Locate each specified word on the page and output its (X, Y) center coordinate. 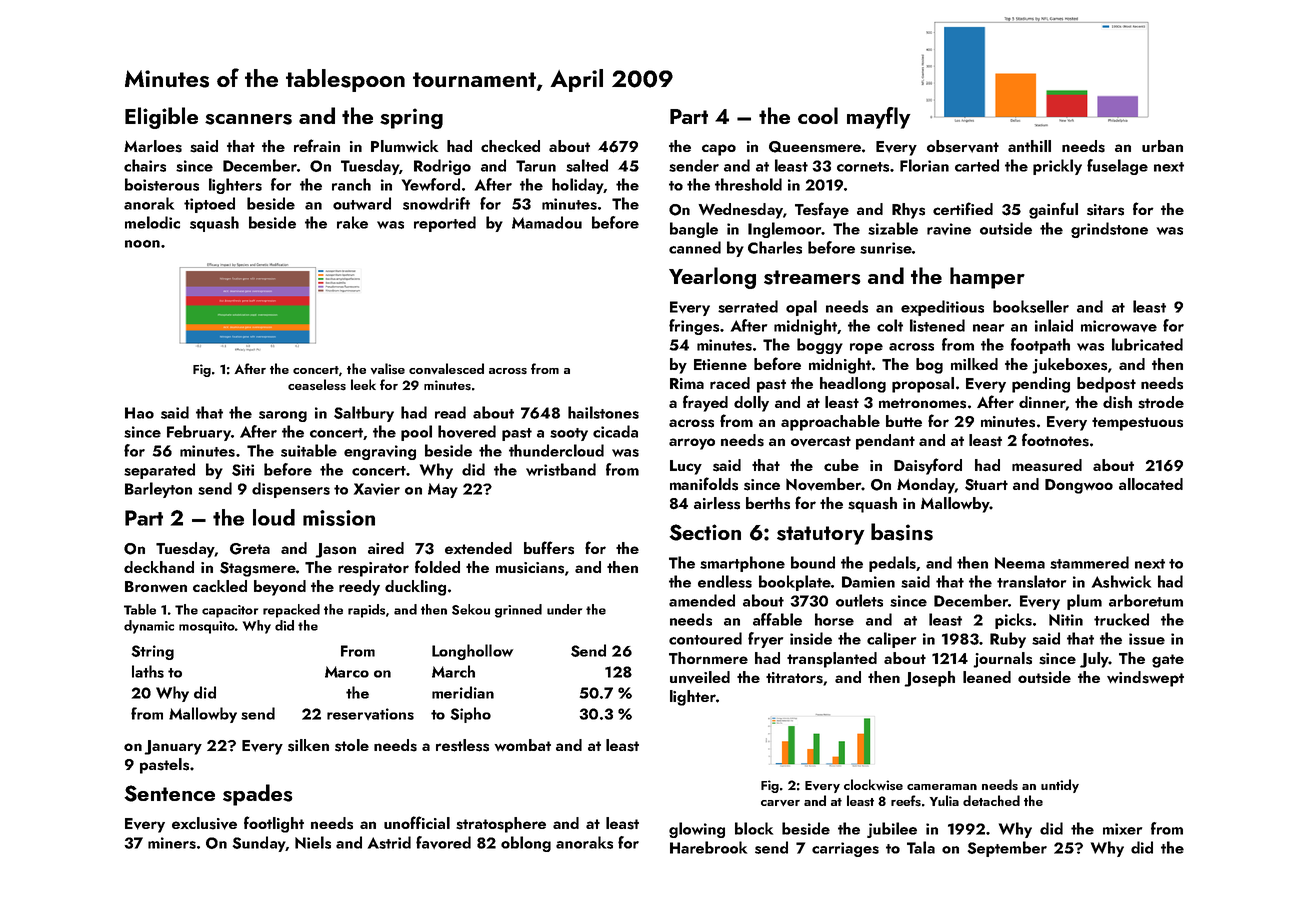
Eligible (161, 118)
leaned (987, 677)
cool (818, 115)
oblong (526, 844)
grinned (518, 611)
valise (388, 369)
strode (1161, 402)
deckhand (159, 567)
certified (963, 208)
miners (172, 843)
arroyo (692, 444)
